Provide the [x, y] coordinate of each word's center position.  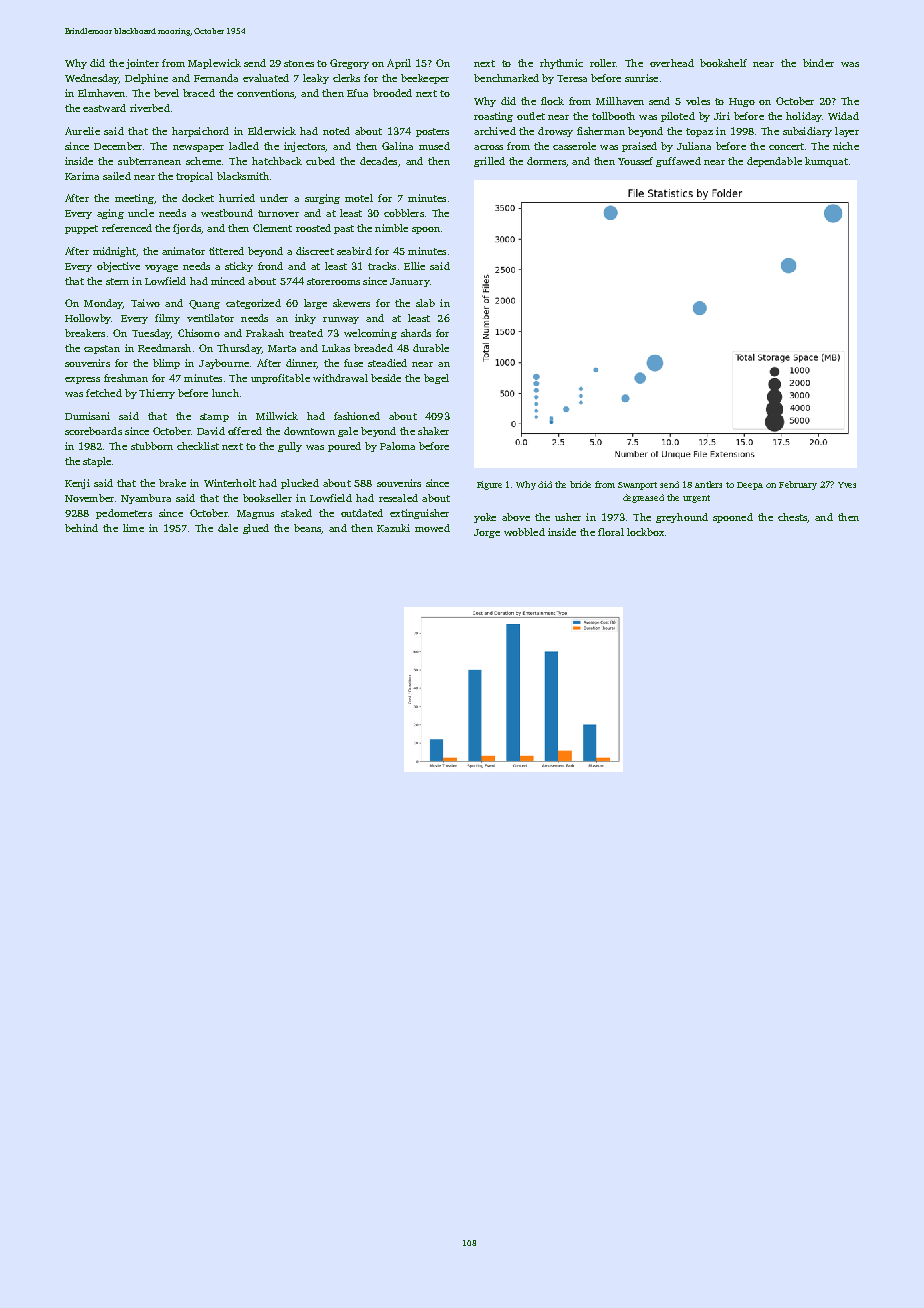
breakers [85, 333]
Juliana [694, 146]
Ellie [414, 266]
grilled [489, 162]
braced [199, 93]
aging [110, 214]
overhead [672, 63]
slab [425, 303]
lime [133, 528]
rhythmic [561, 64]
